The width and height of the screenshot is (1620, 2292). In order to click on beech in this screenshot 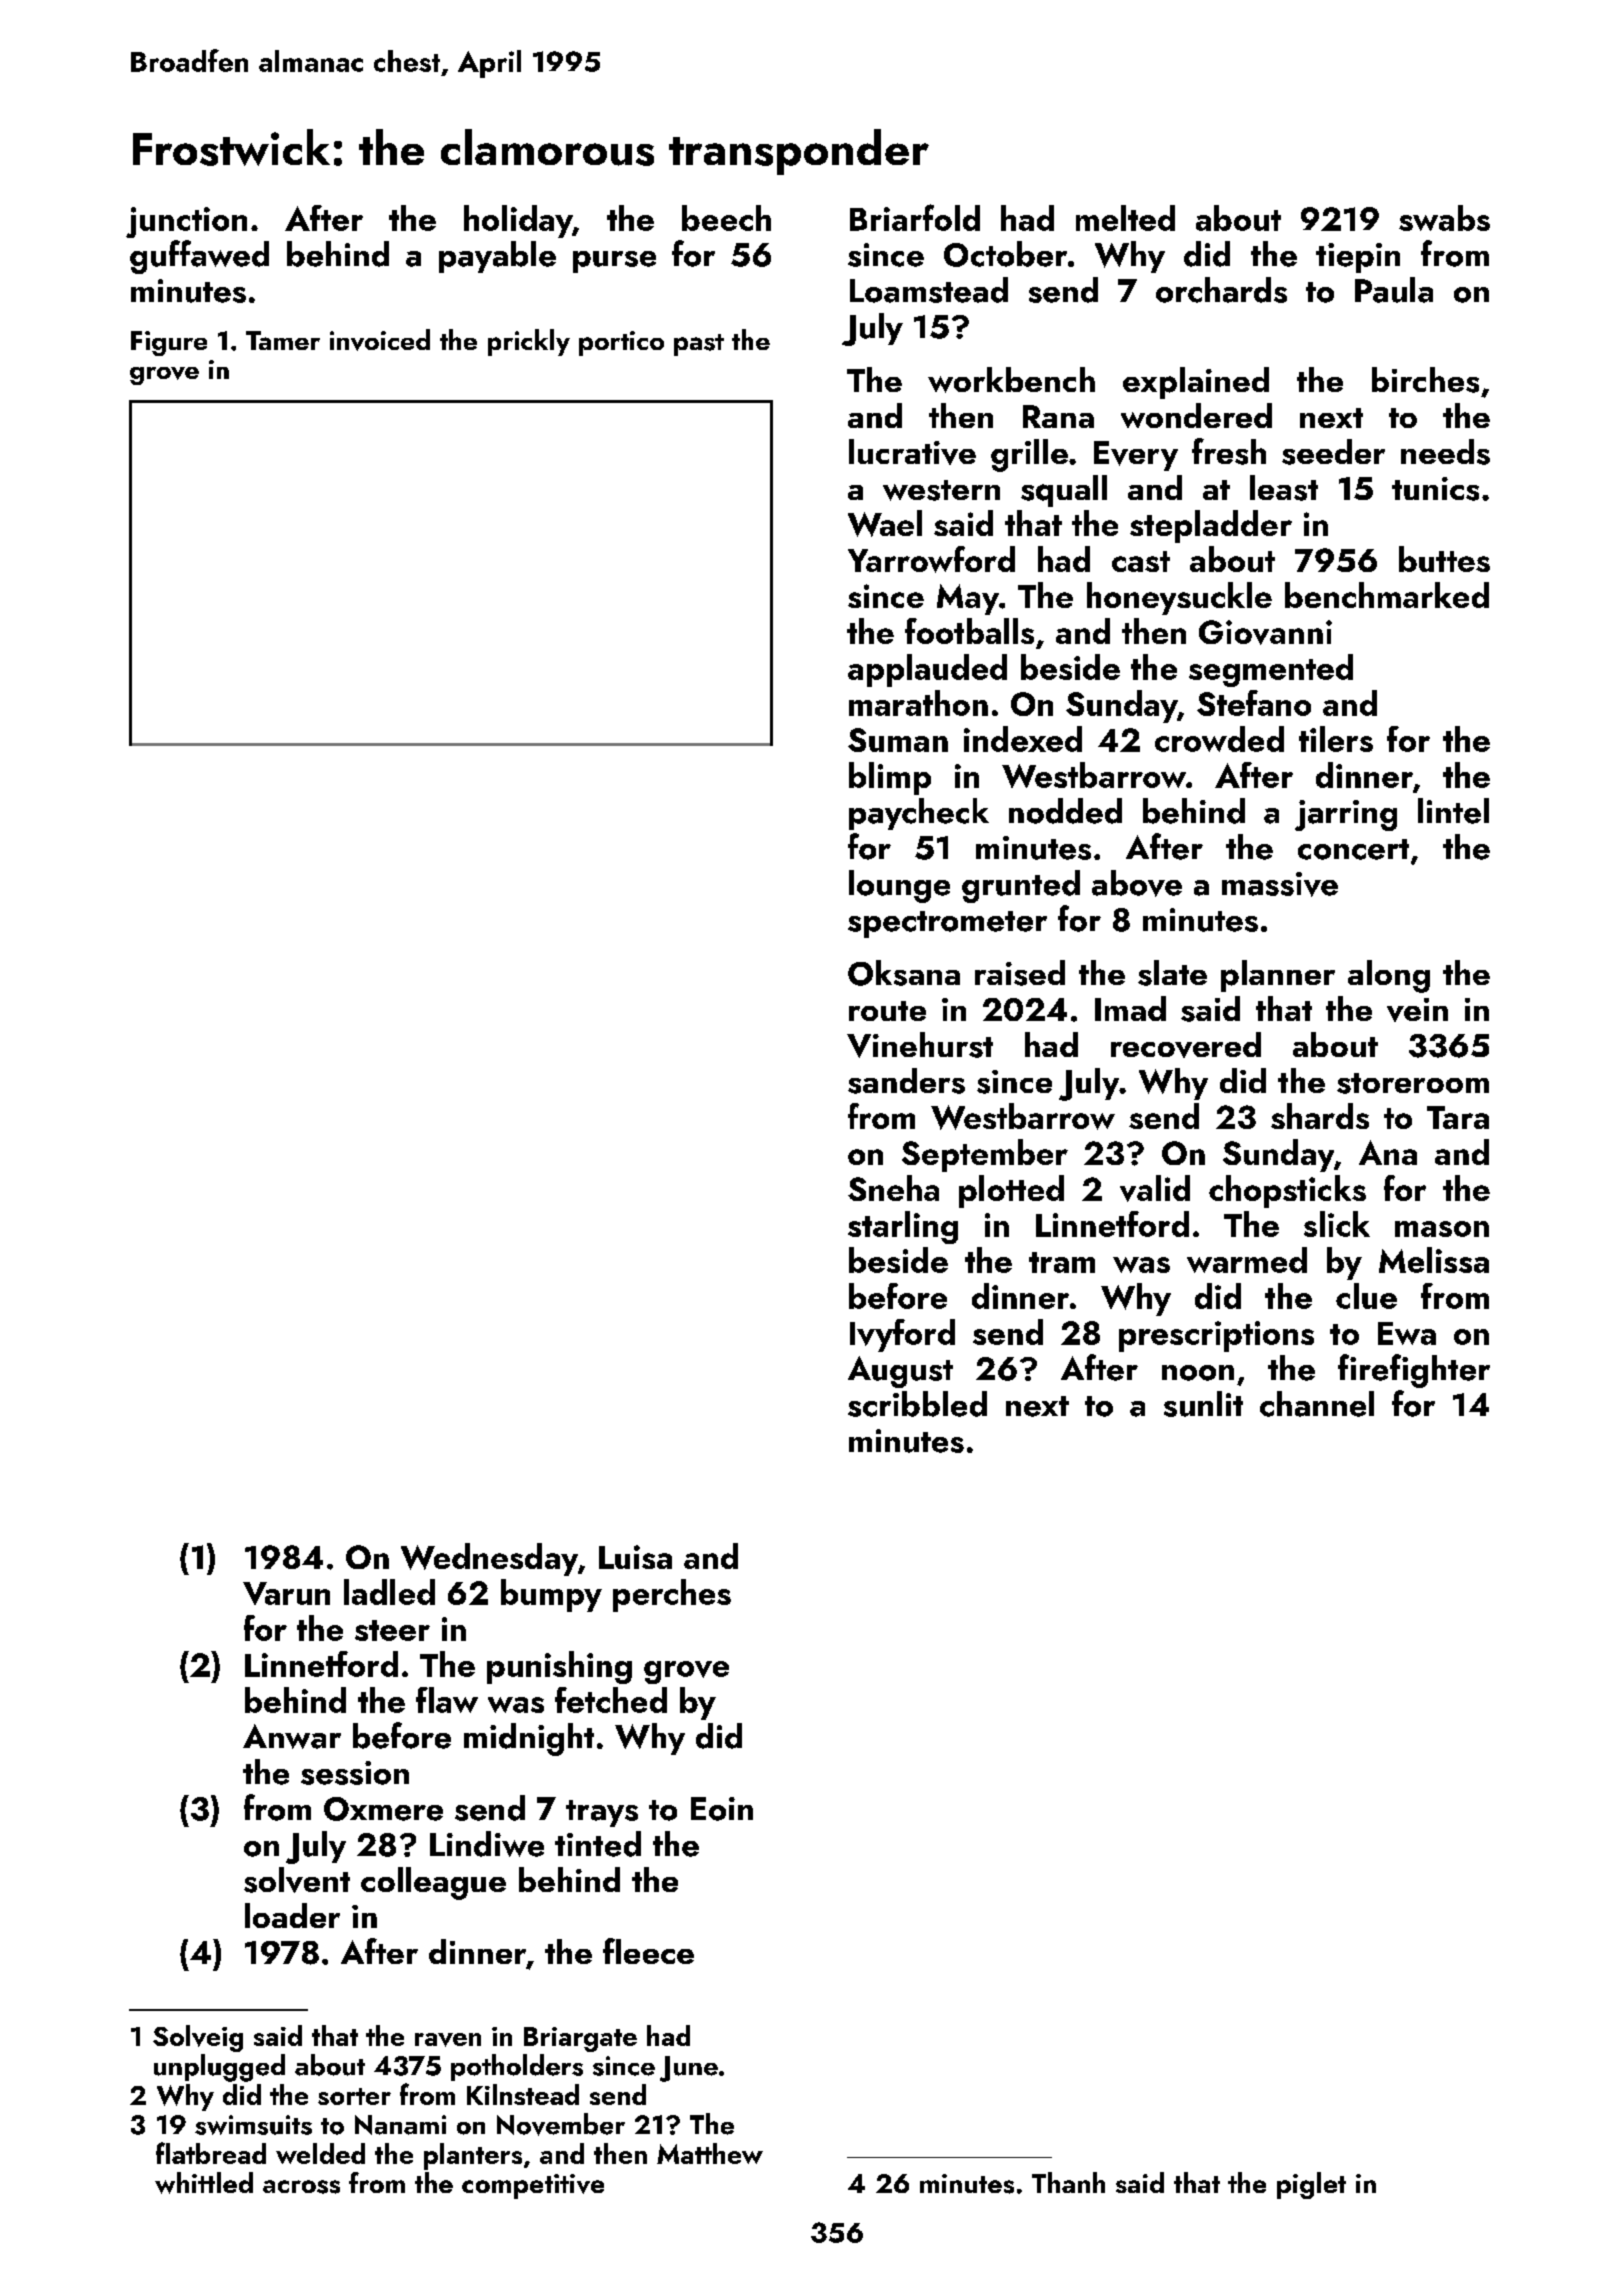, I will do `click(726, 218)`.
